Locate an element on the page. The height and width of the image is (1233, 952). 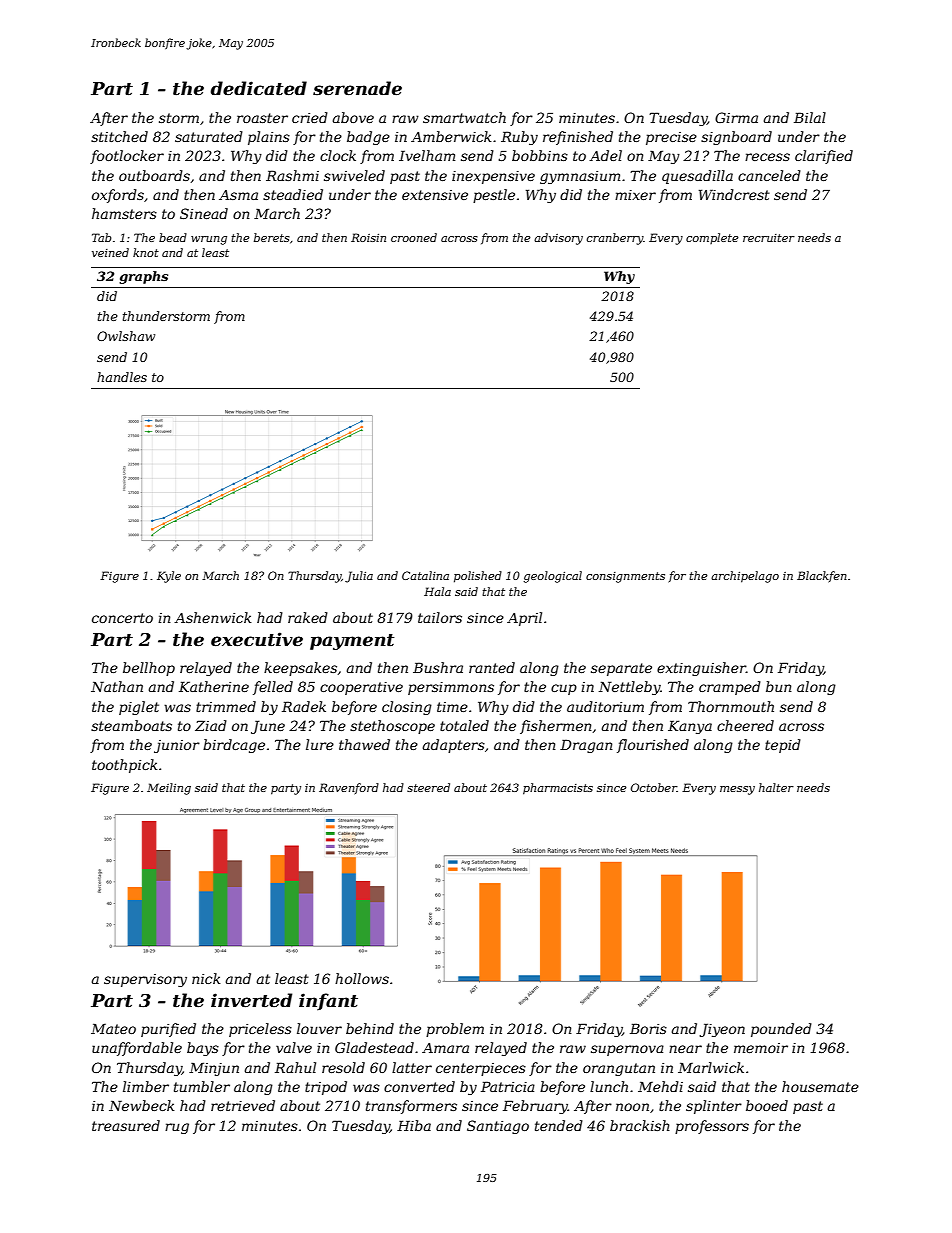
consignments is located at coordinates (625, 577).
